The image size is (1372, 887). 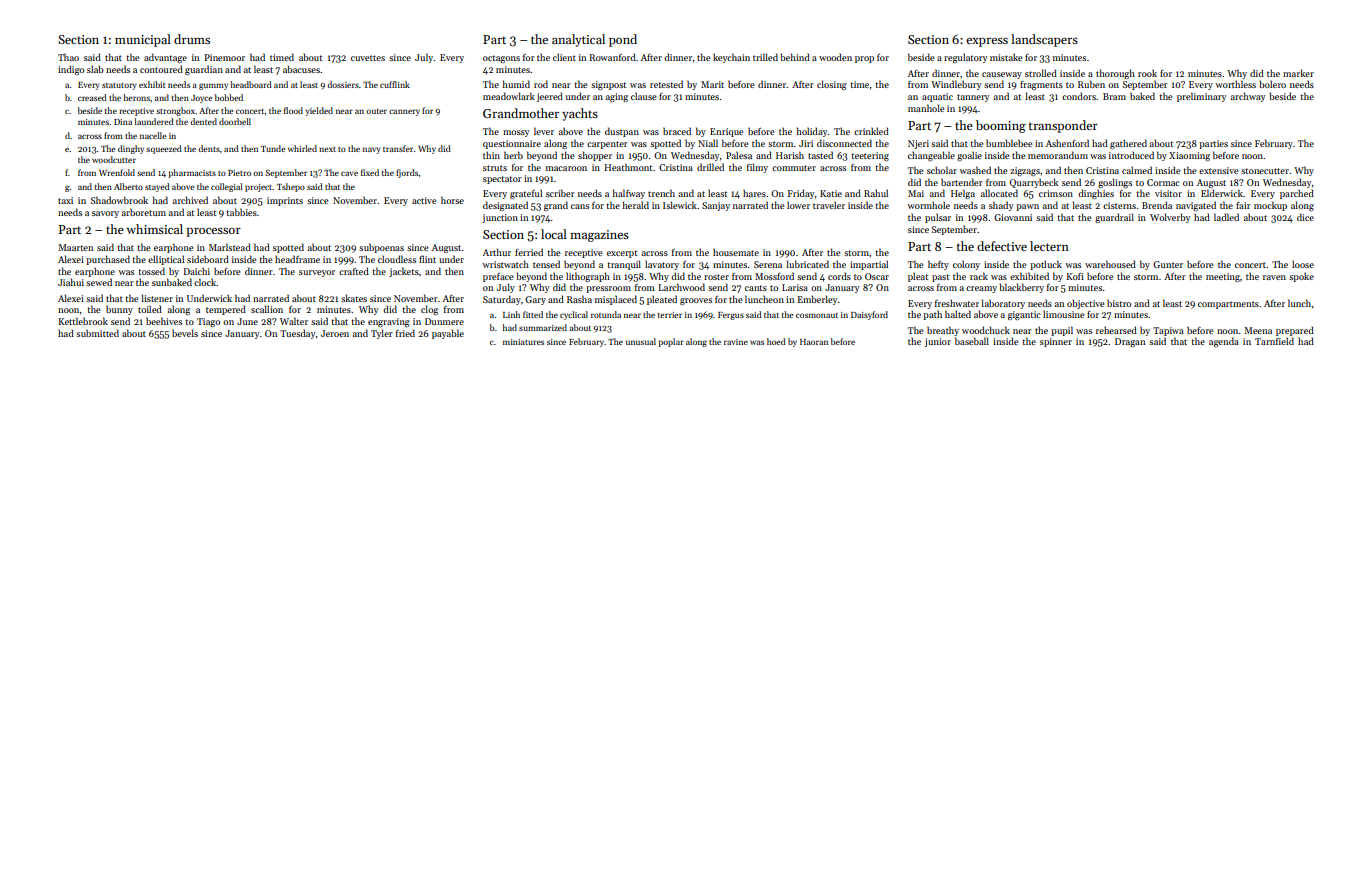 I want to click on advantage, so click(x=165, y=58).
